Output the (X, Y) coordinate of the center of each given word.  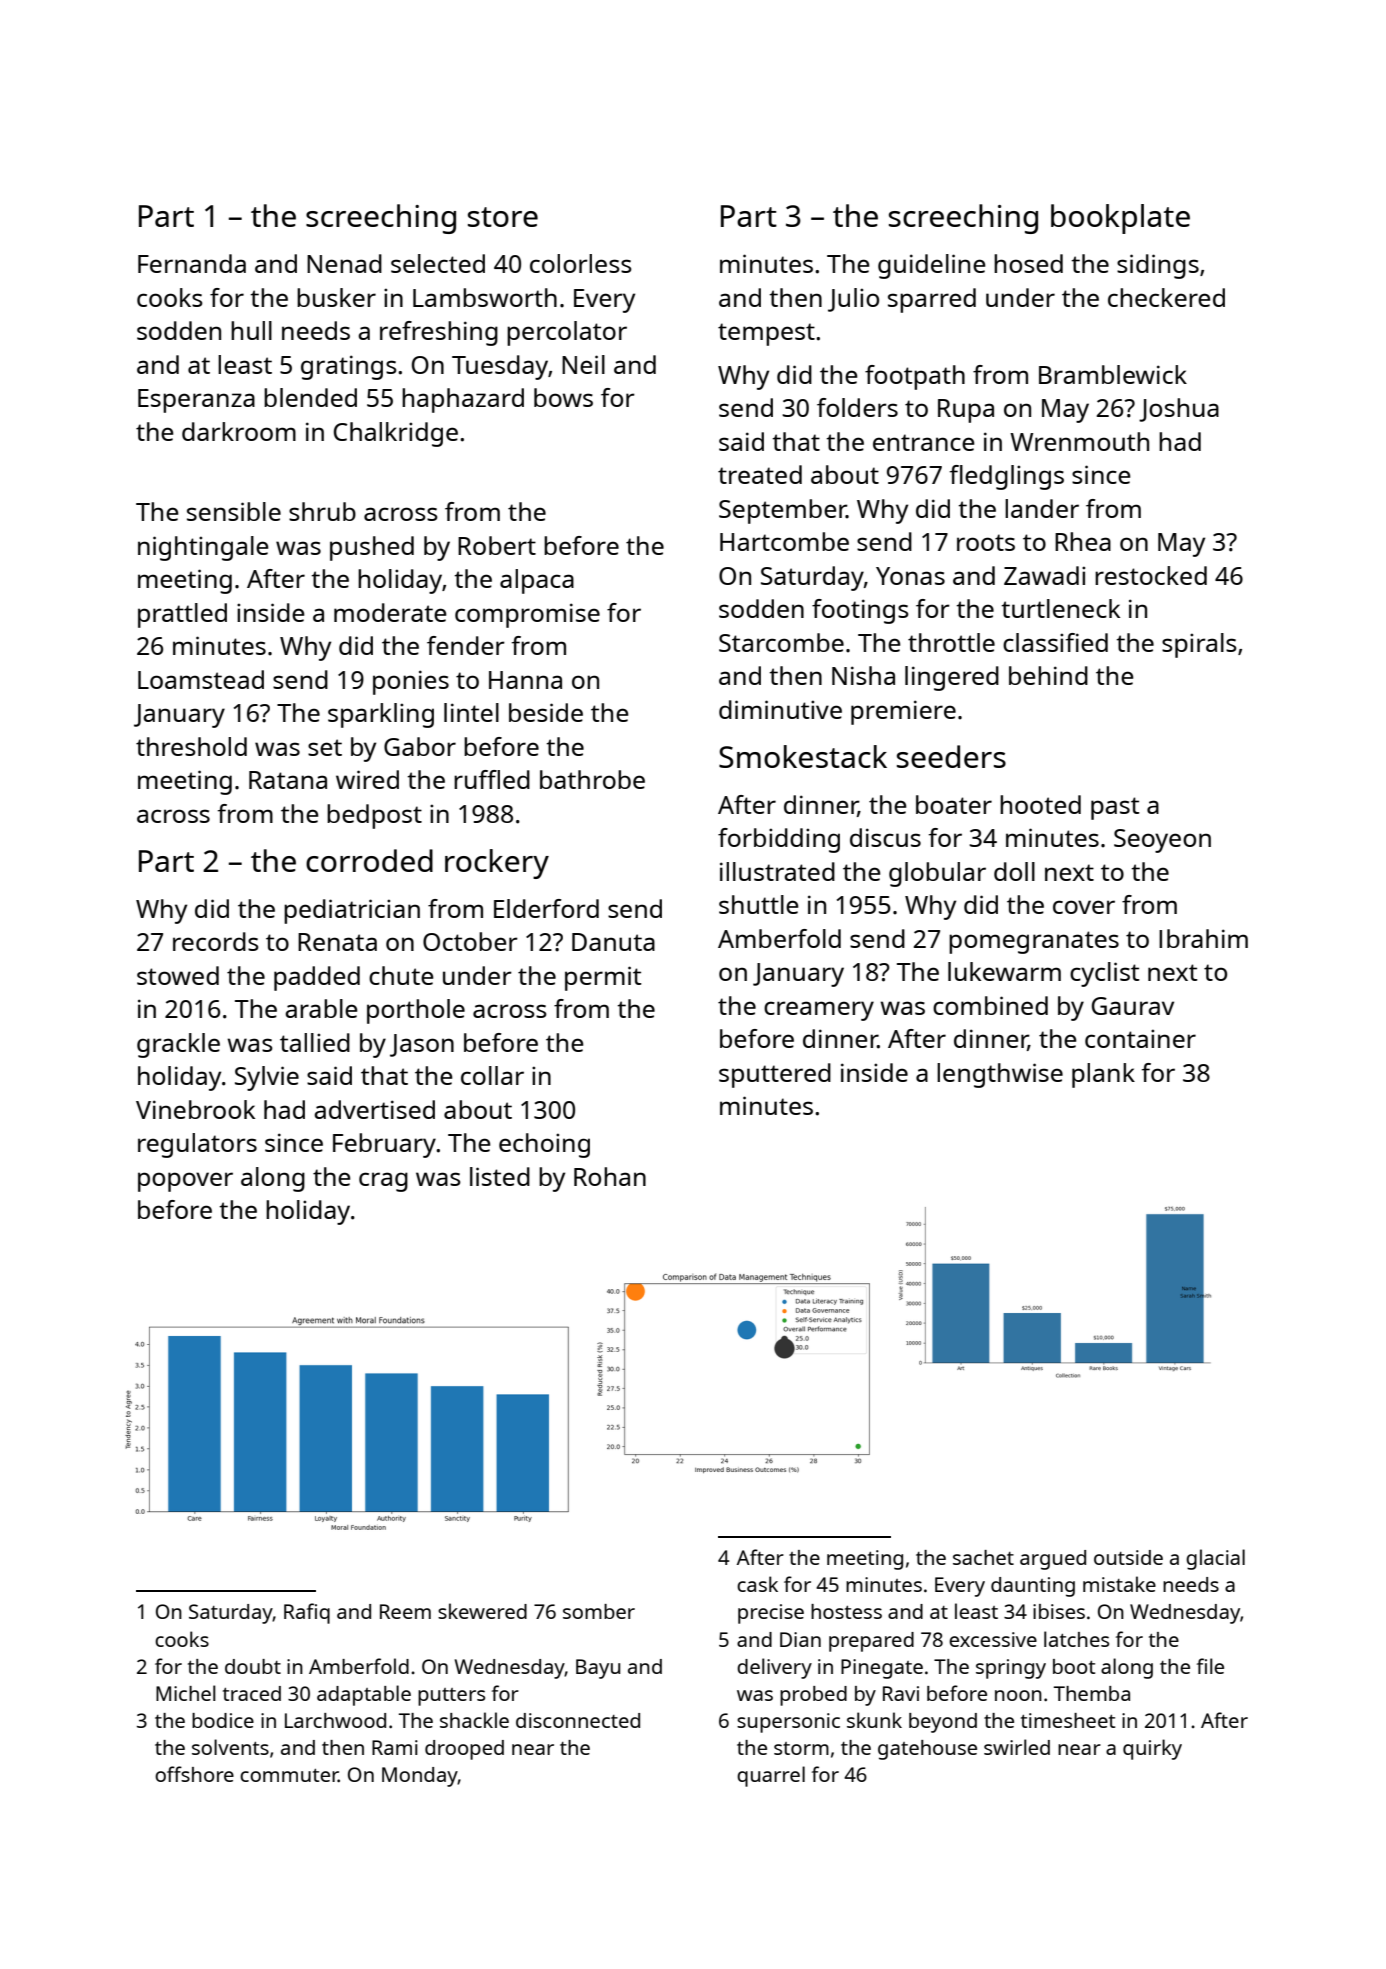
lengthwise (1000, 1075)
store (503, 217)
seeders (951, 756)
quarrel (771, 1776)
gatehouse (927, 1750)
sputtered (775, 1075)
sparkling (381, 715)
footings (860, 611)
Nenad (344, 263)
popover (185, 1182)
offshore (194, 1774)
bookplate (1120, 219)
